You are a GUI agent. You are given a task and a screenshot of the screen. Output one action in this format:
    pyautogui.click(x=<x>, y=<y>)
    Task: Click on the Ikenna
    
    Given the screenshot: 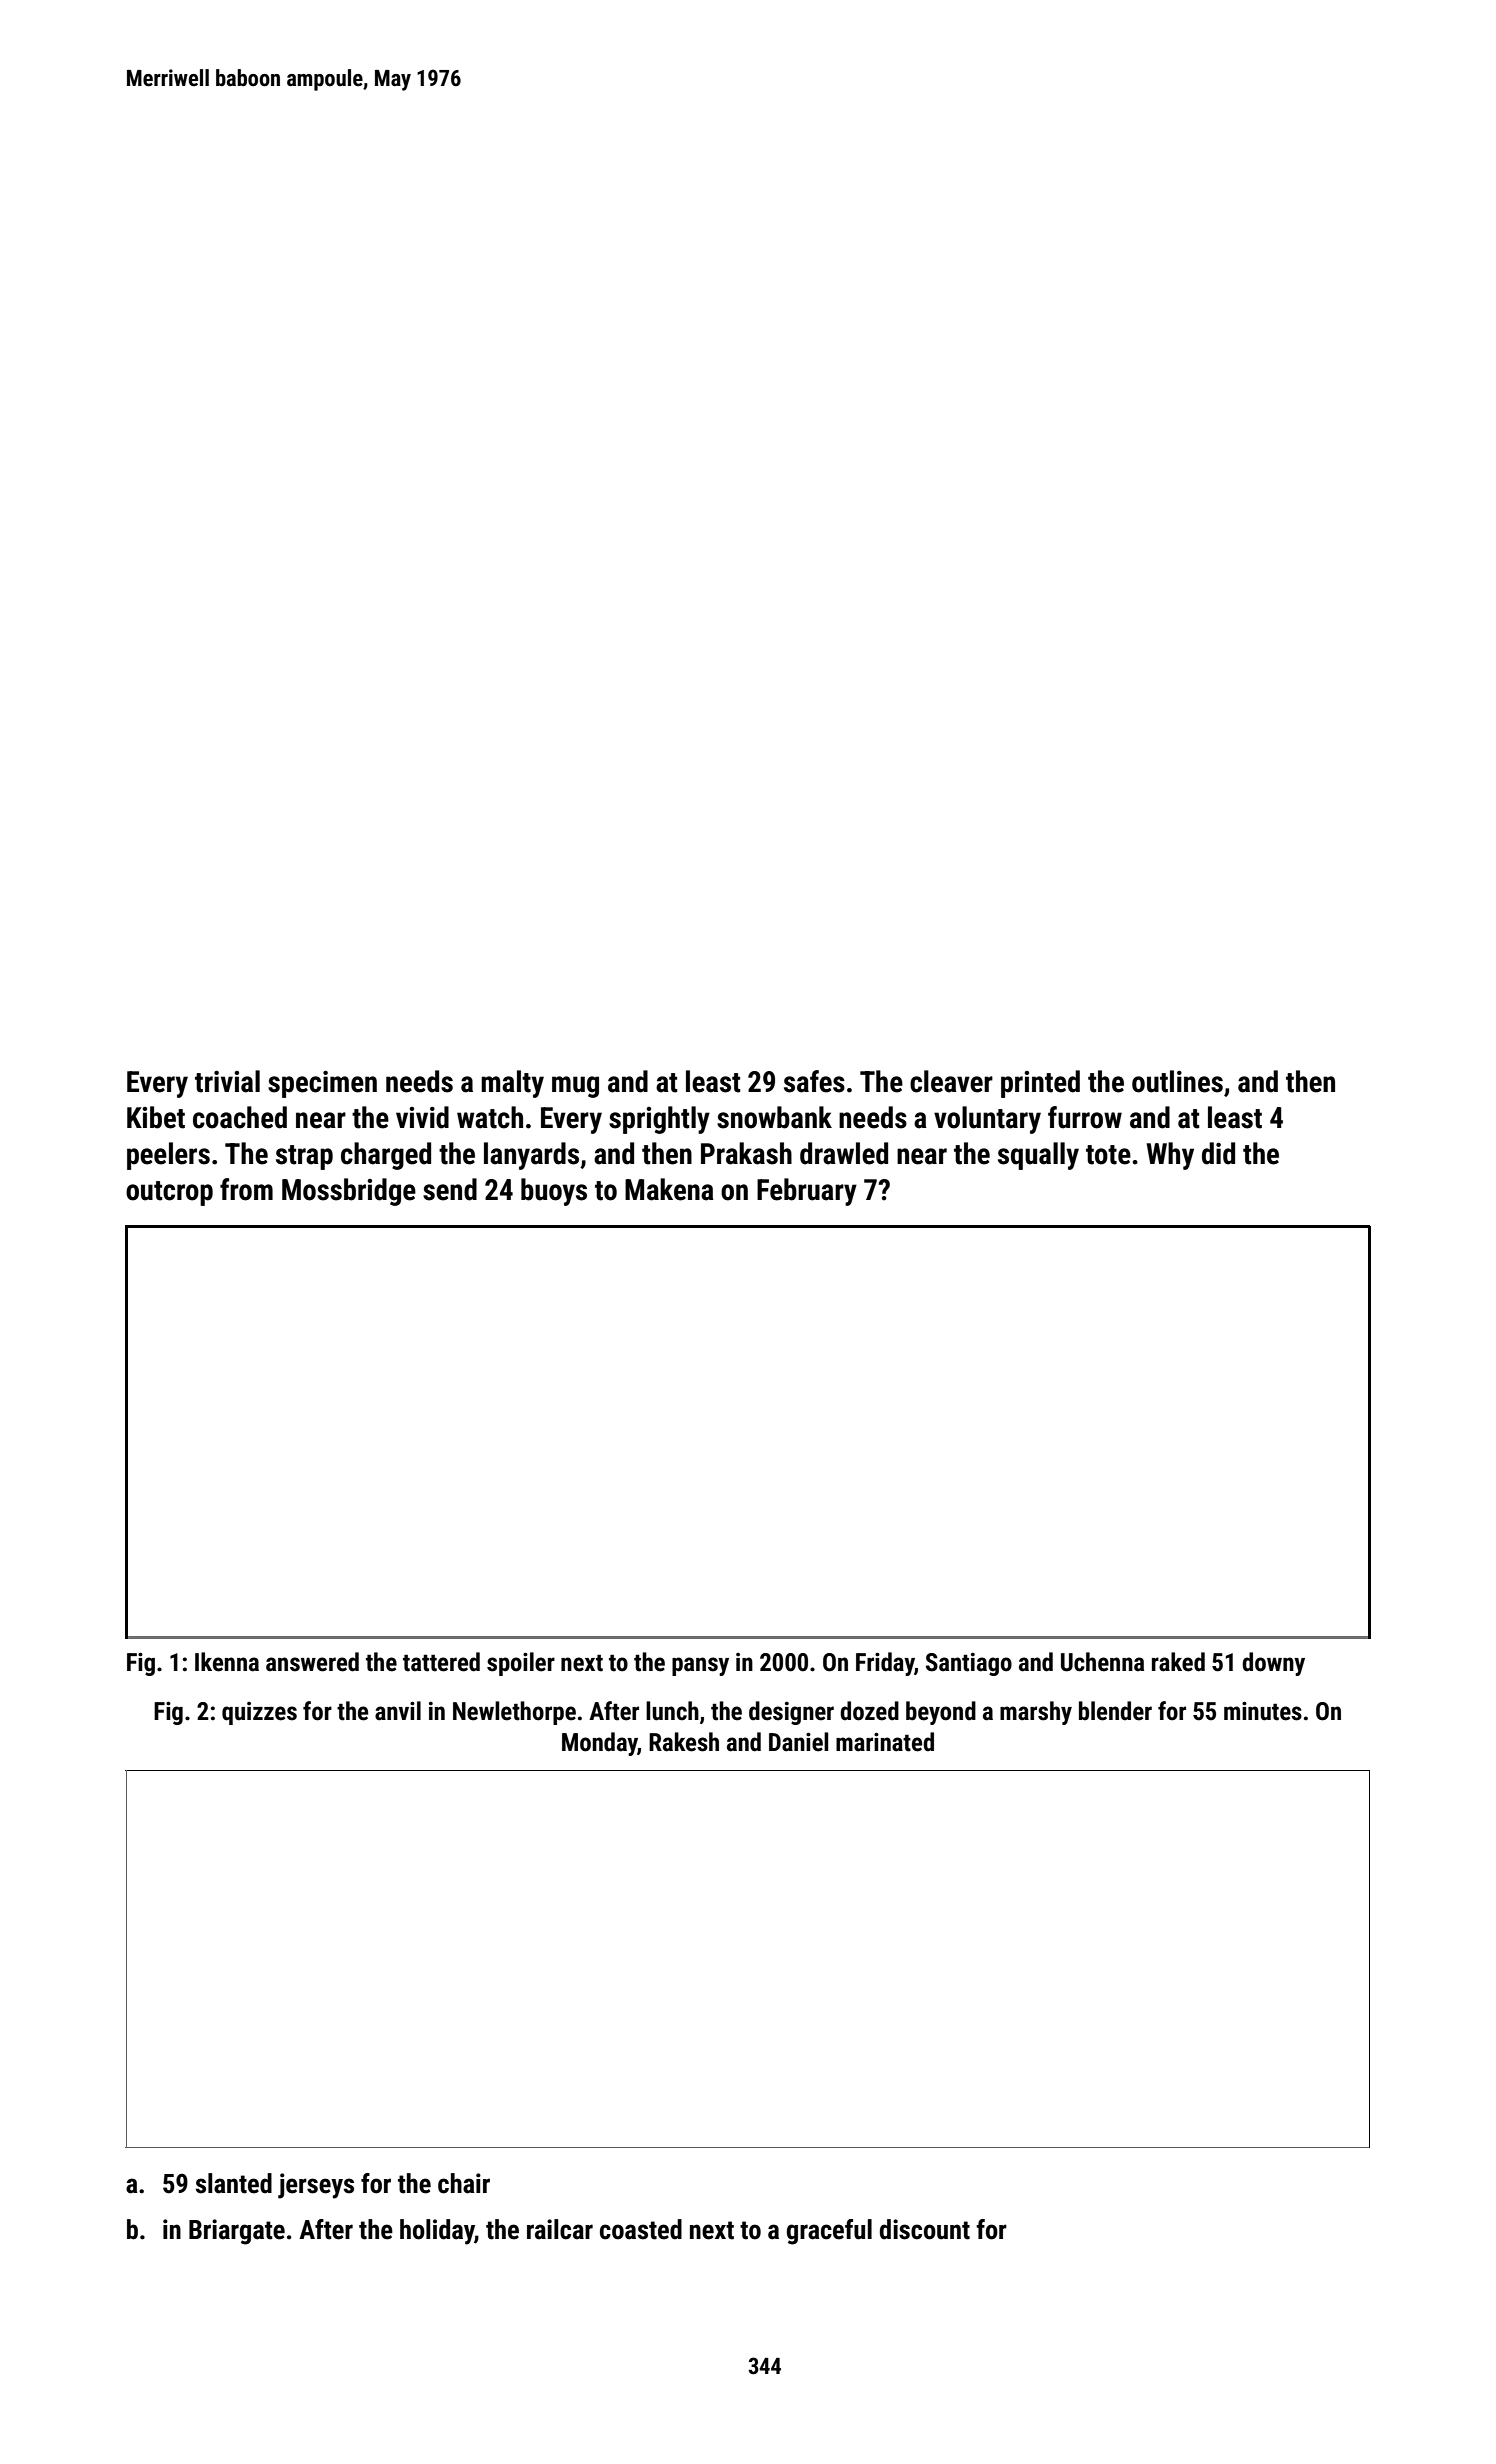 What is the action you would take?
    pyautogui.click(x=227, y=1662)
